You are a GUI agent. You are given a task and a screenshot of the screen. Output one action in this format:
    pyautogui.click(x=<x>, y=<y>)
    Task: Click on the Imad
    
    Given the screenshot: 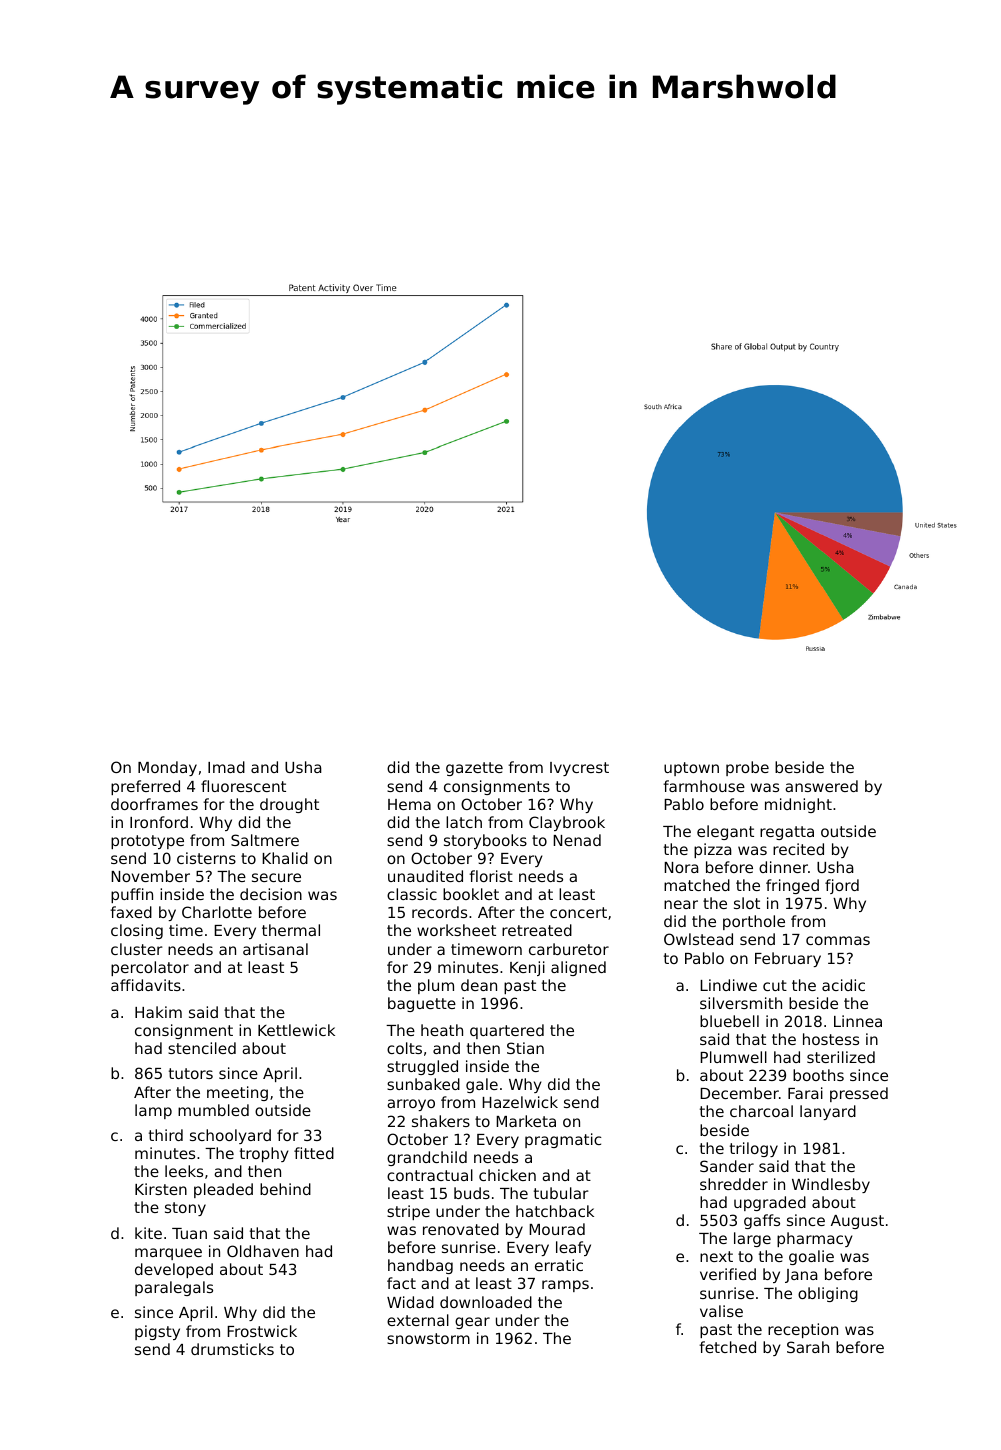 What is the action you would take?
    pyautogui.click(x=226, y=767)
